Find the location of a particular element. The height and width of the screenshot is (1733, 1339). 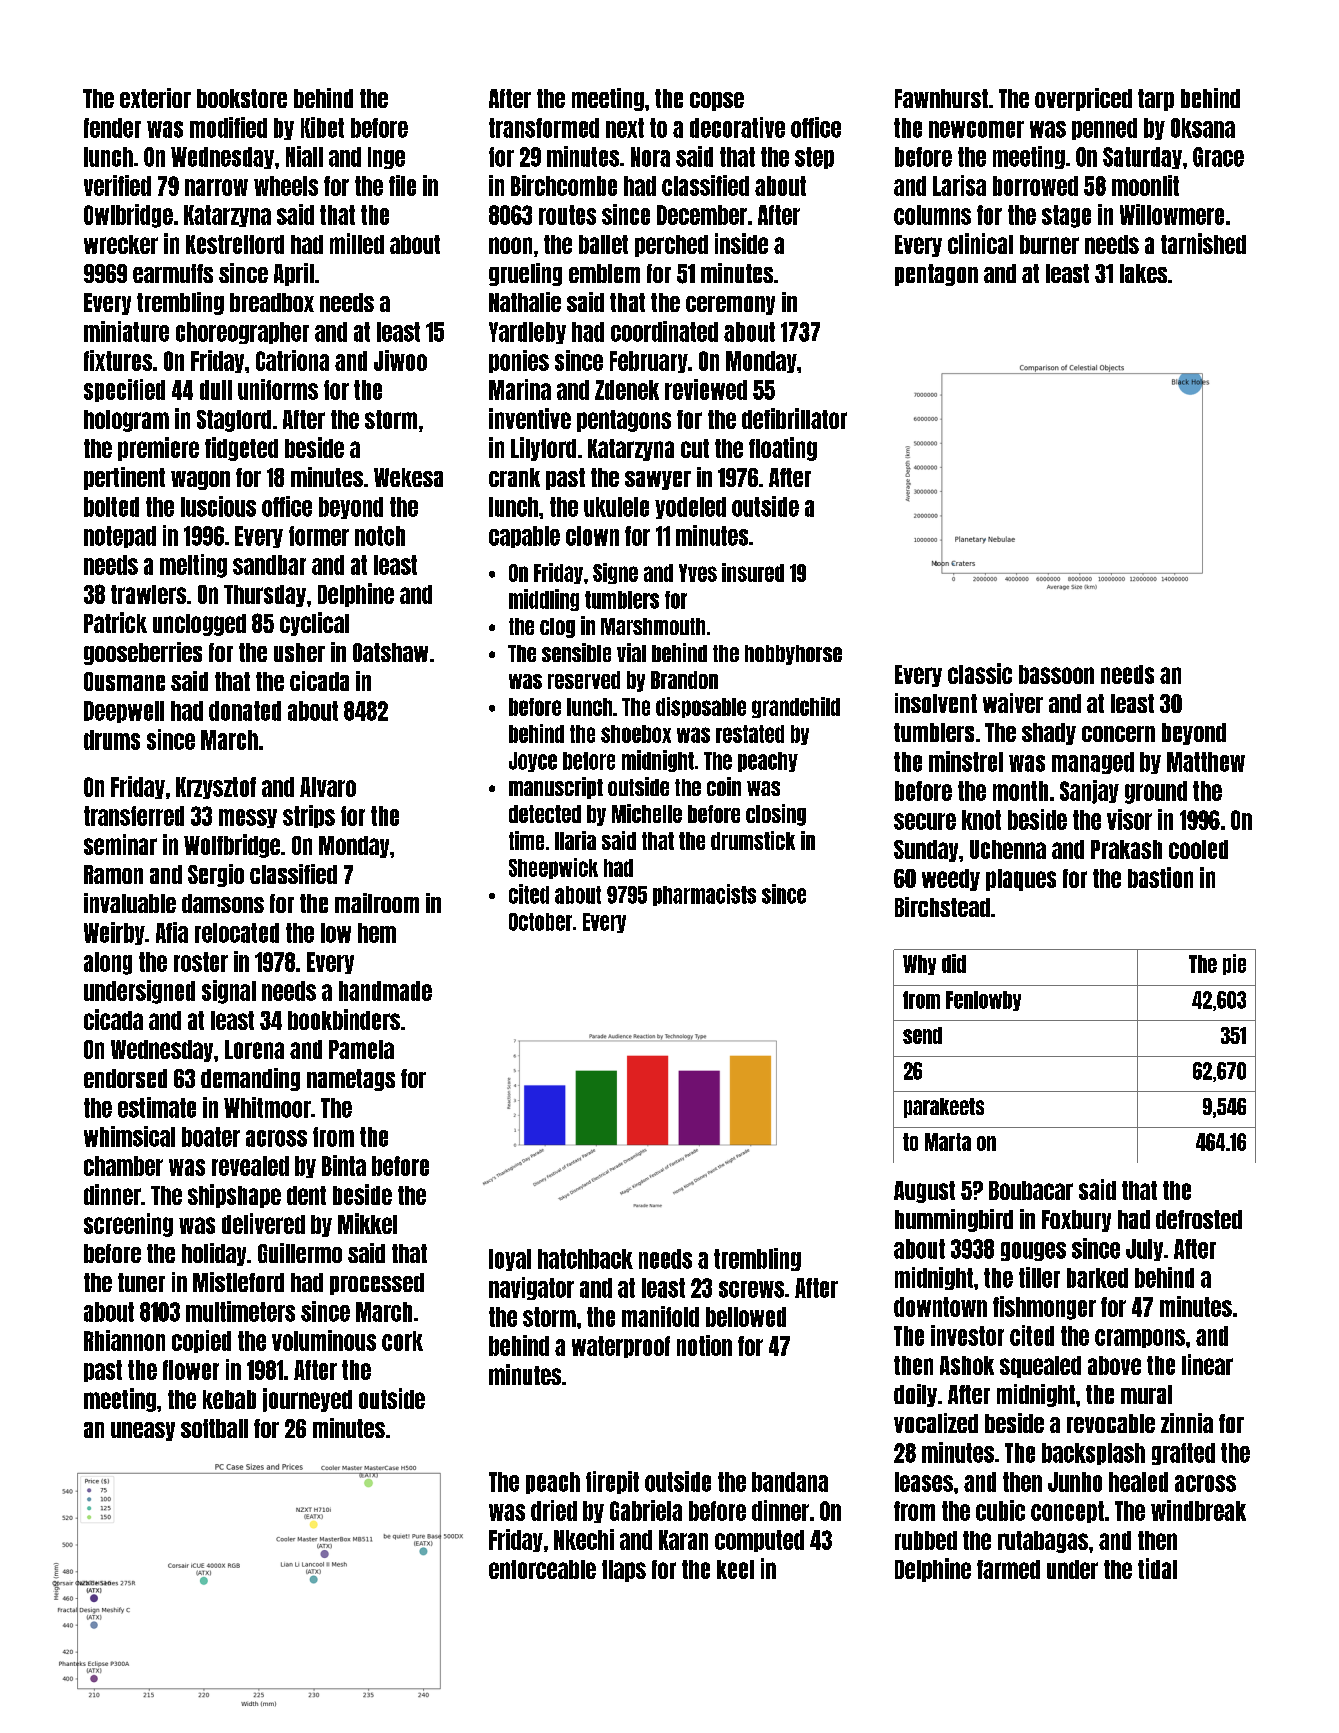

Rhiannon is located at coordinates (124, 1340).
